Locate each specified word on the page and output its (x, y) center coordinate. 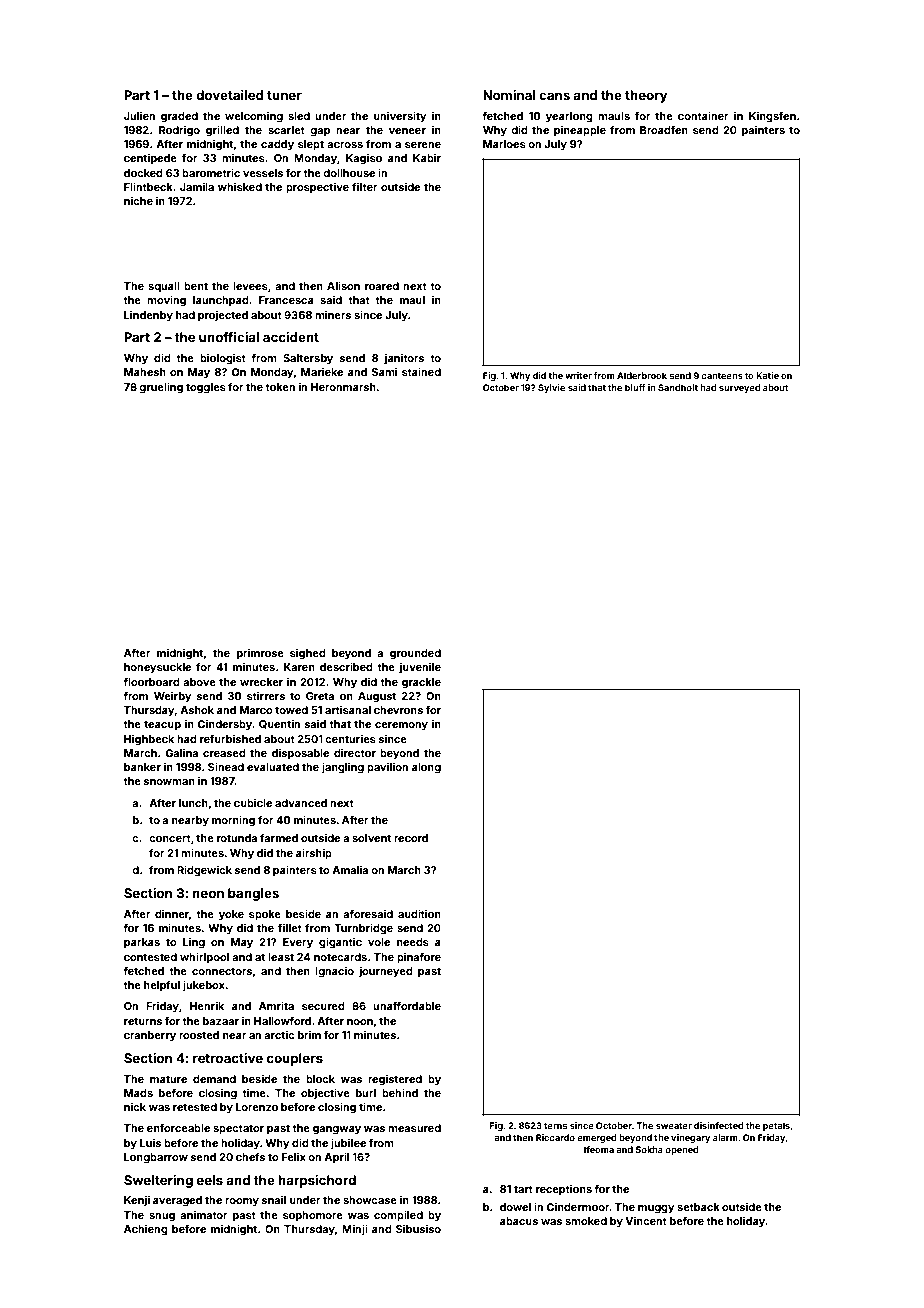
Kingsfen (772, 117)
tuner (284, 95)
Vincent (646, 1221)
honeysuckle (157, 668)
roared (382, 286)
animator (204, 1215)
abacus (519, 1221)
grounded (415, 654)
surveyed (740, 388)
